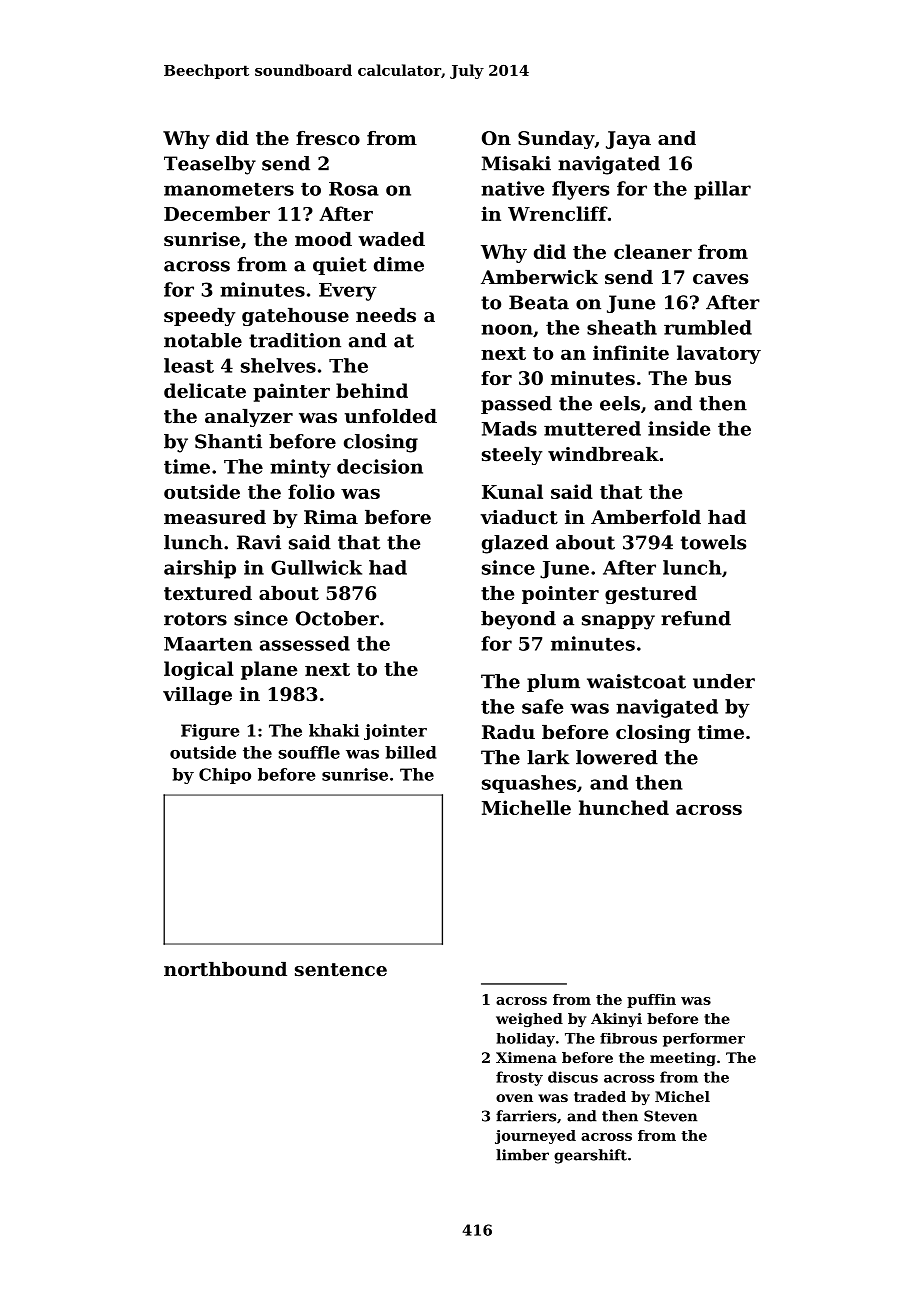 This screenshot has height=1311, width=924. What do you see at coordinates (210, 732) in the screenshot?
I see `Figure` at bounding box center [210, 732].
